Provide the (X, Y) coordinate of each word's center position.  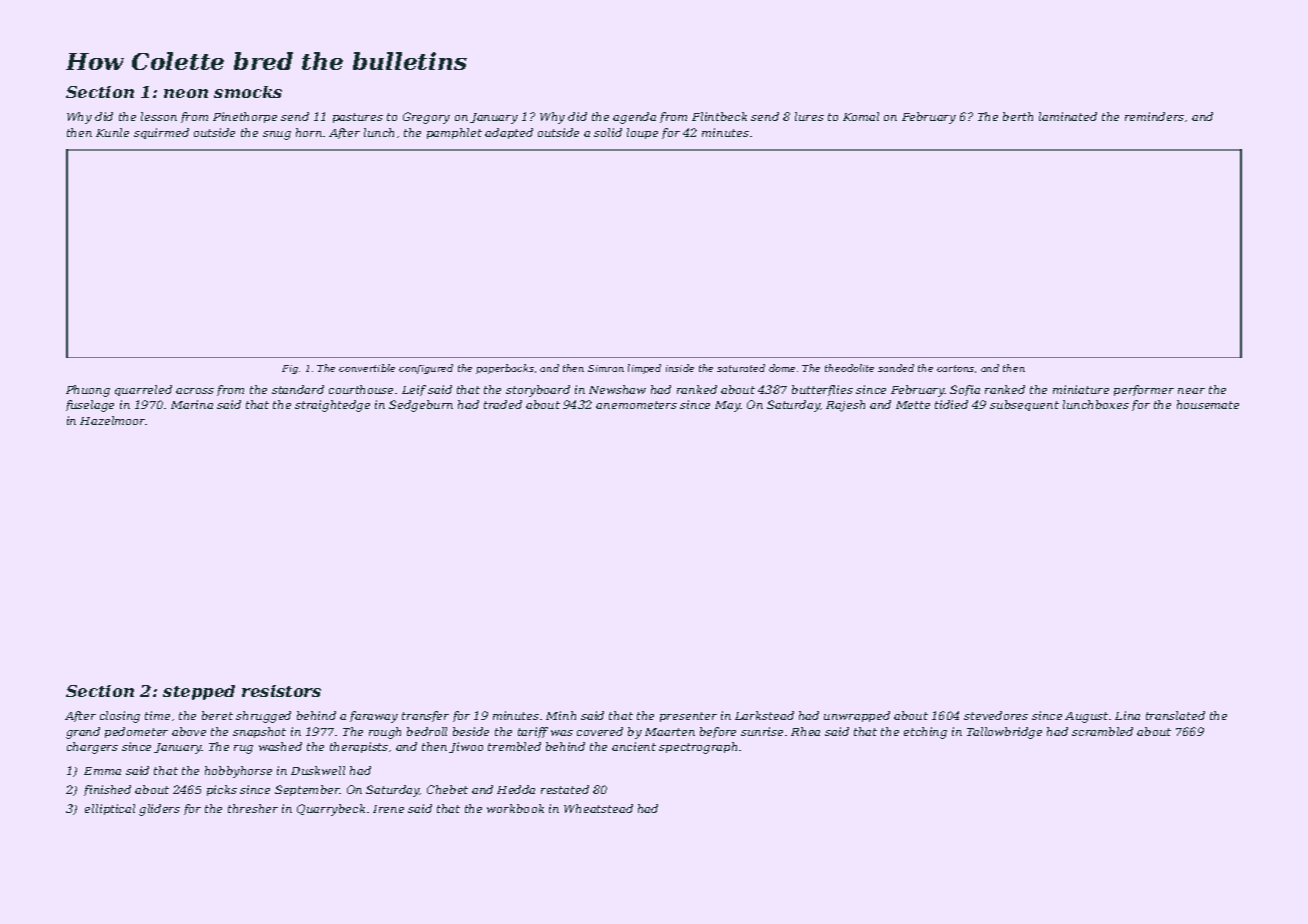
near (1191, 391)
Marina (192, 404)
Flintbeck (719, 116)
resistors (281, 691)
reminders (1154, 116)
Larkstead (764, 715)
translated (1175, 715)
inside (680, 368)
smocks (248, 92)
